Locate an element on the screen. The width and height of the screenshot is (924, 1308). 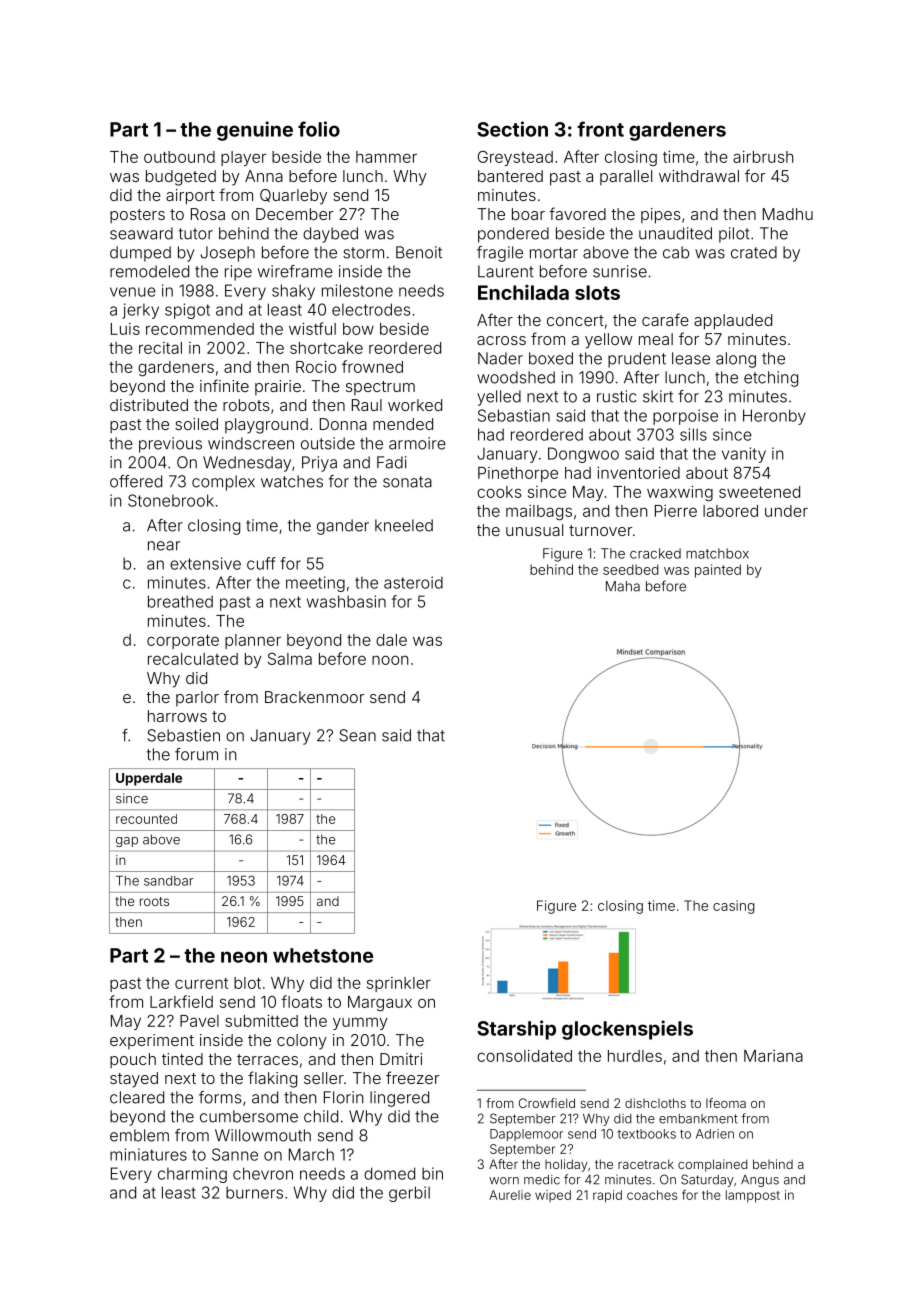
dumped is located at coordinates (140, 254).
